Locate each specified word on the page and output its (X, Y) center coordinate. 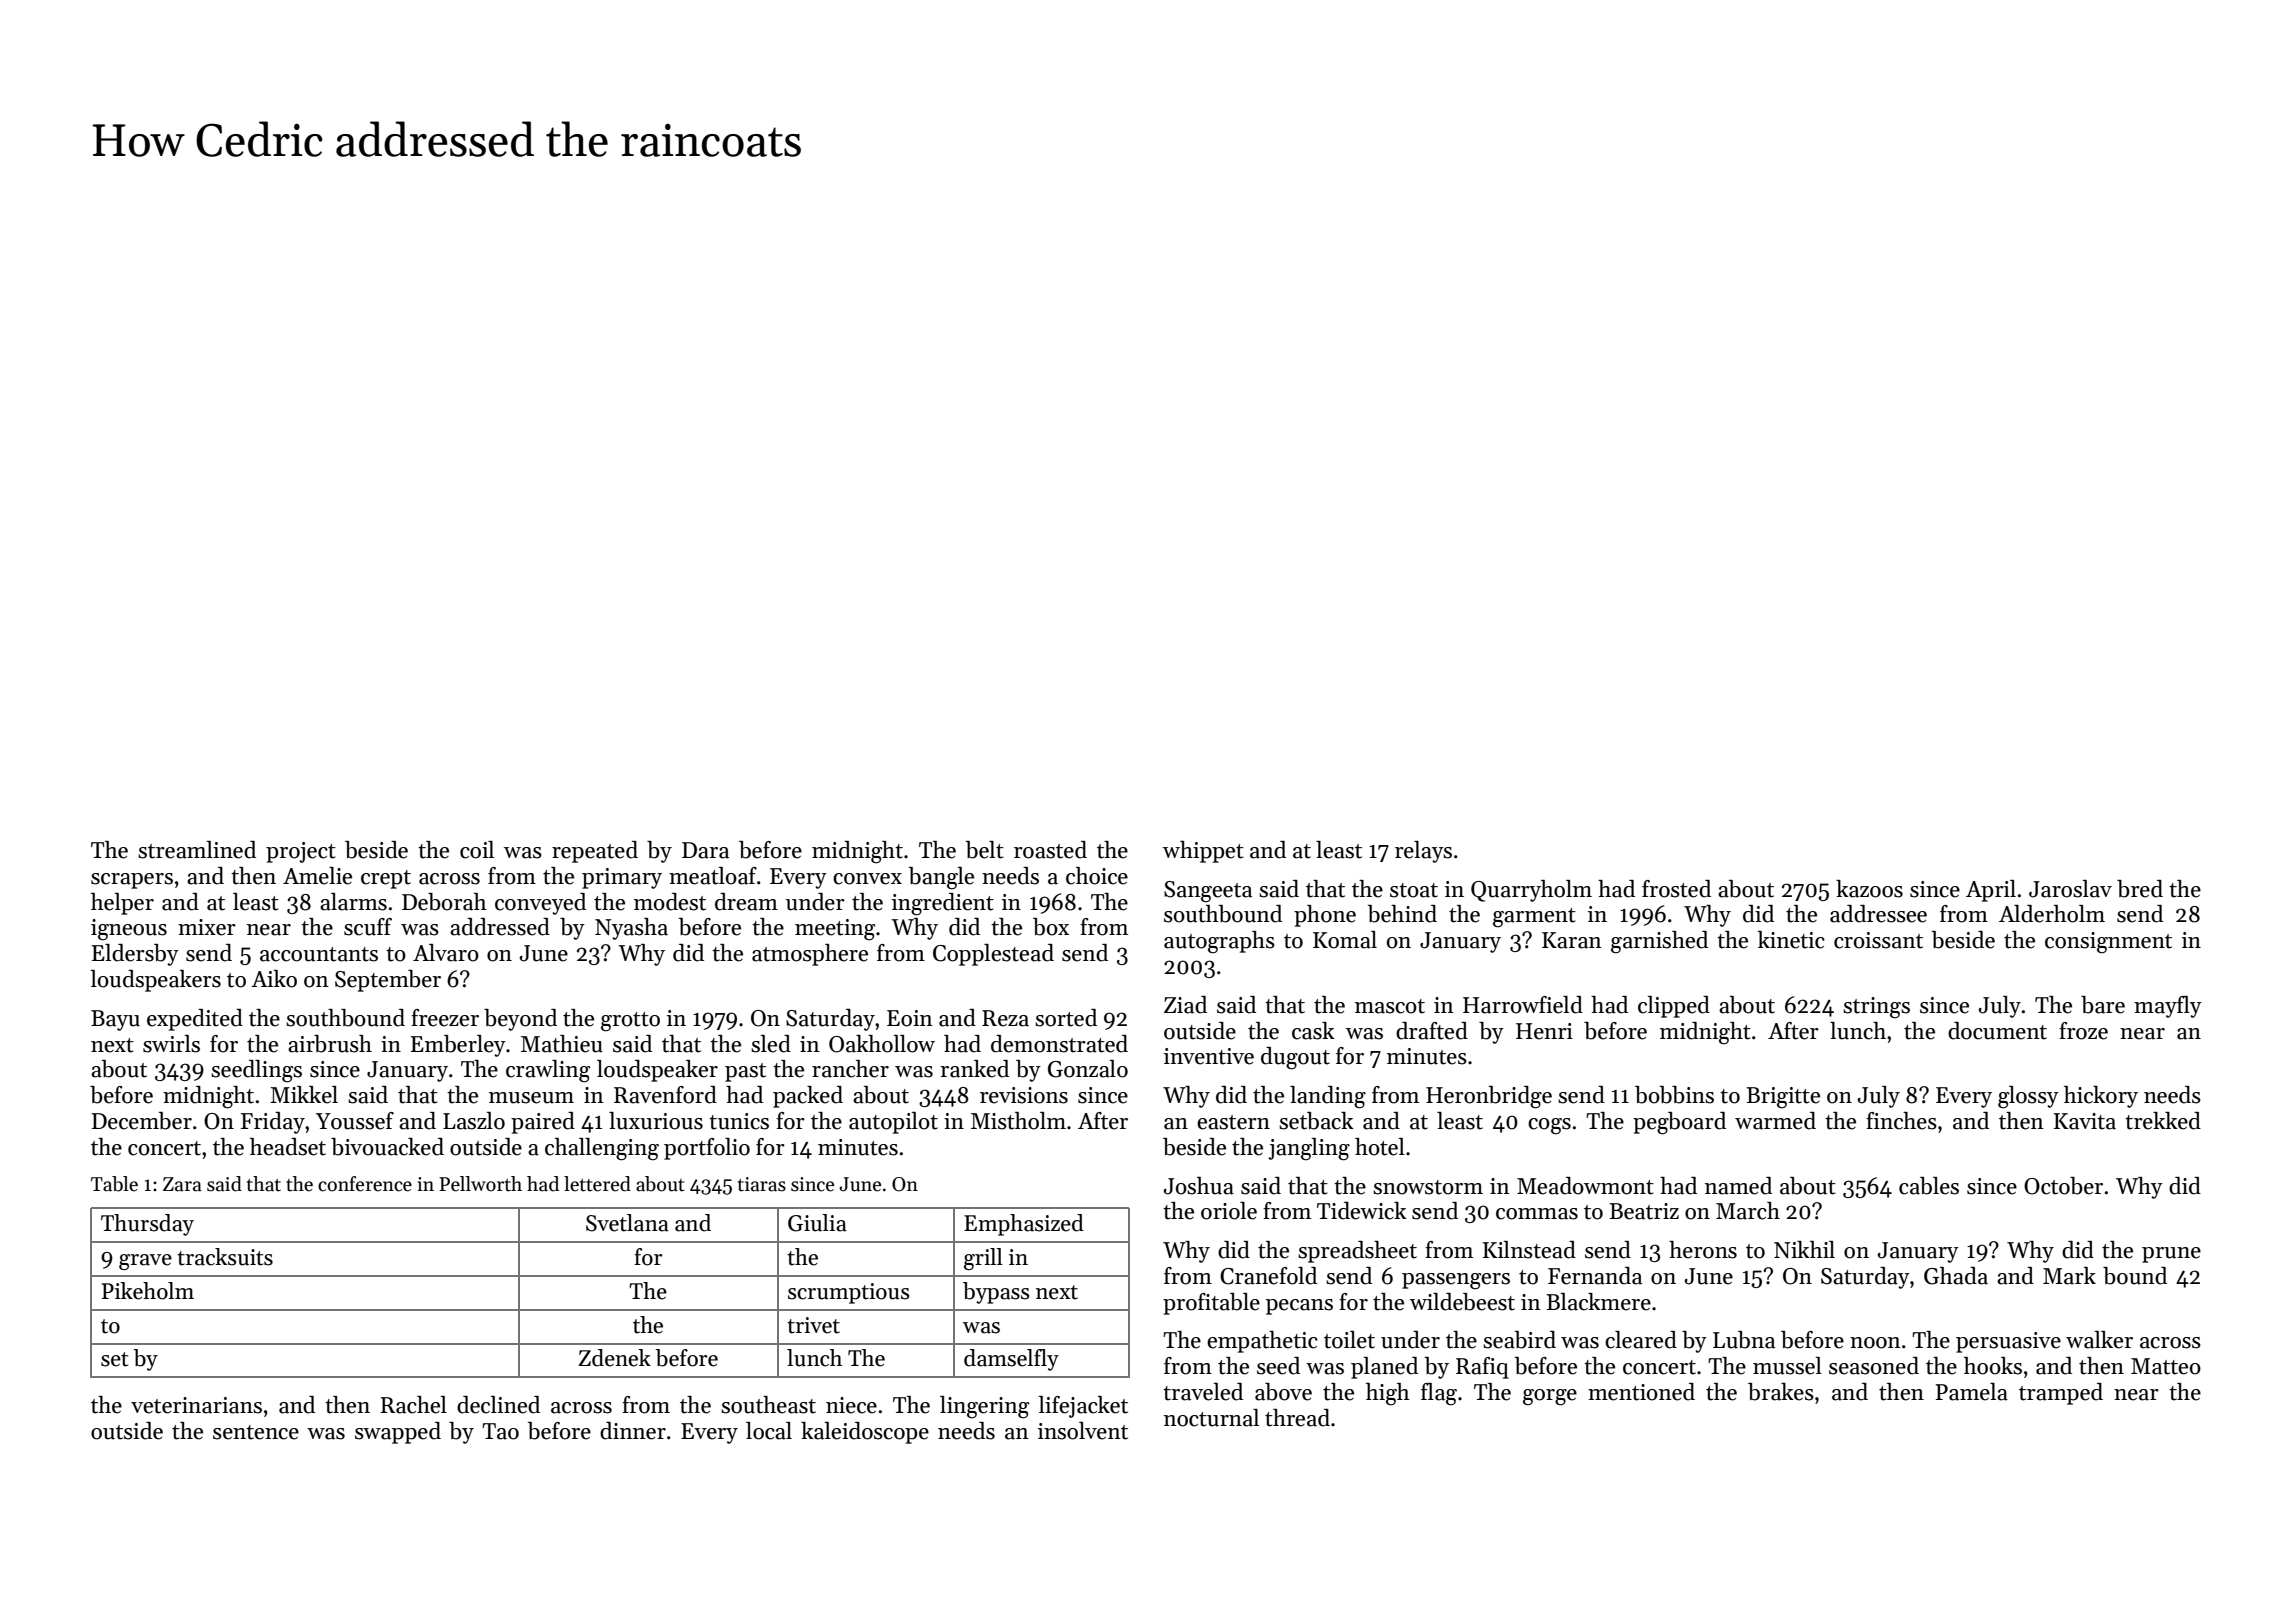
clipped (1674, 1007)
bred (2140, 889)
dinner (633, 1431)
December (142, 1121)
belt (985, 850)
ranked (974, 1069)
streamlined (197, 850)
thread (1297, 1418)
